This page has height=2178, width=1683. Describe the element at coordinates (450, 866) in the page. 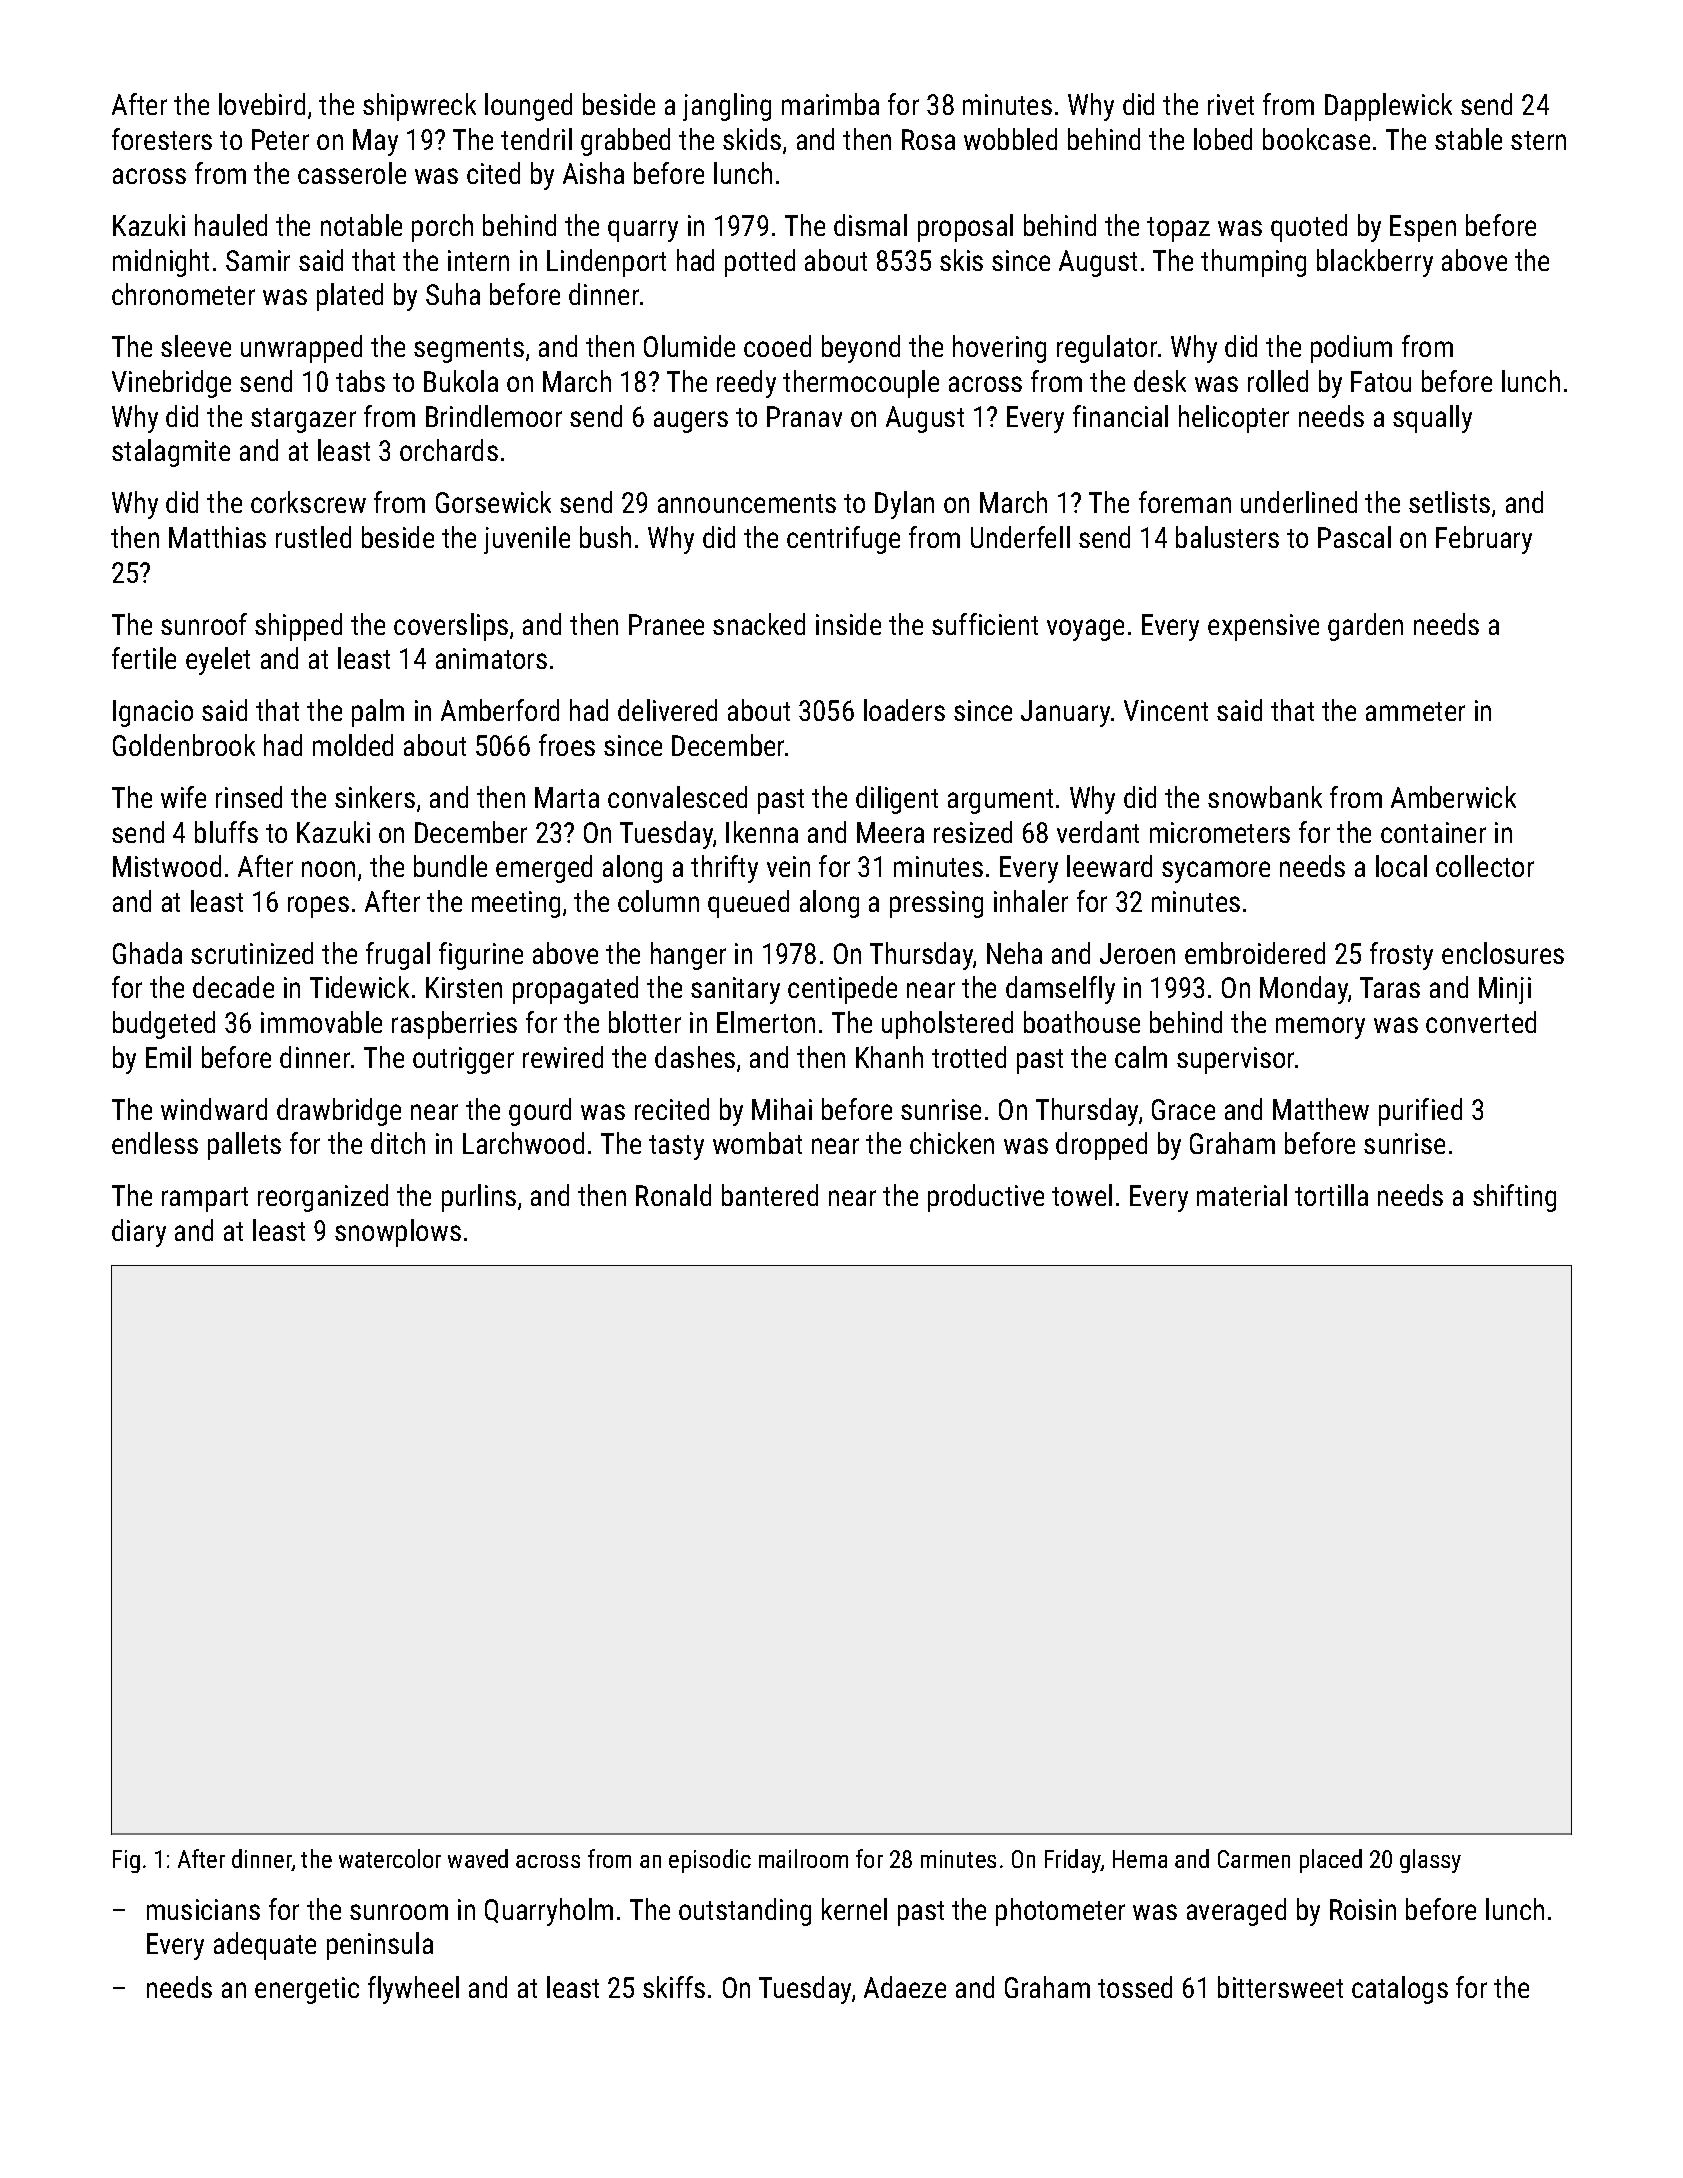

I see `bundle` at that location.
